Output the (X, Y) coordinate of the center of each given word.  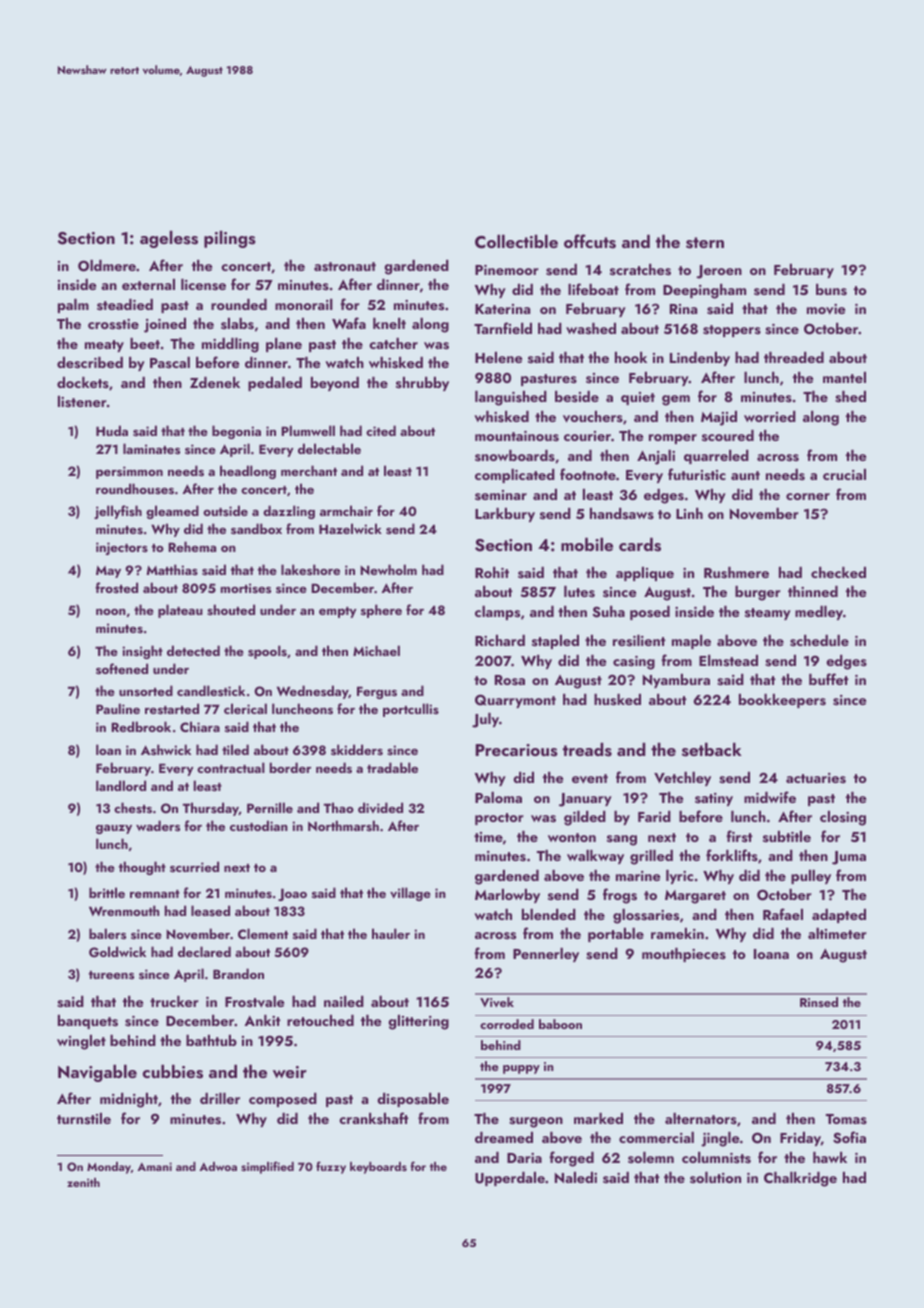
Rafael (783, 914)
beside (577, 396)
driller (220, 1098)
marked (598, 1118)
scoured (728, 435)
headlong (248, 472)
